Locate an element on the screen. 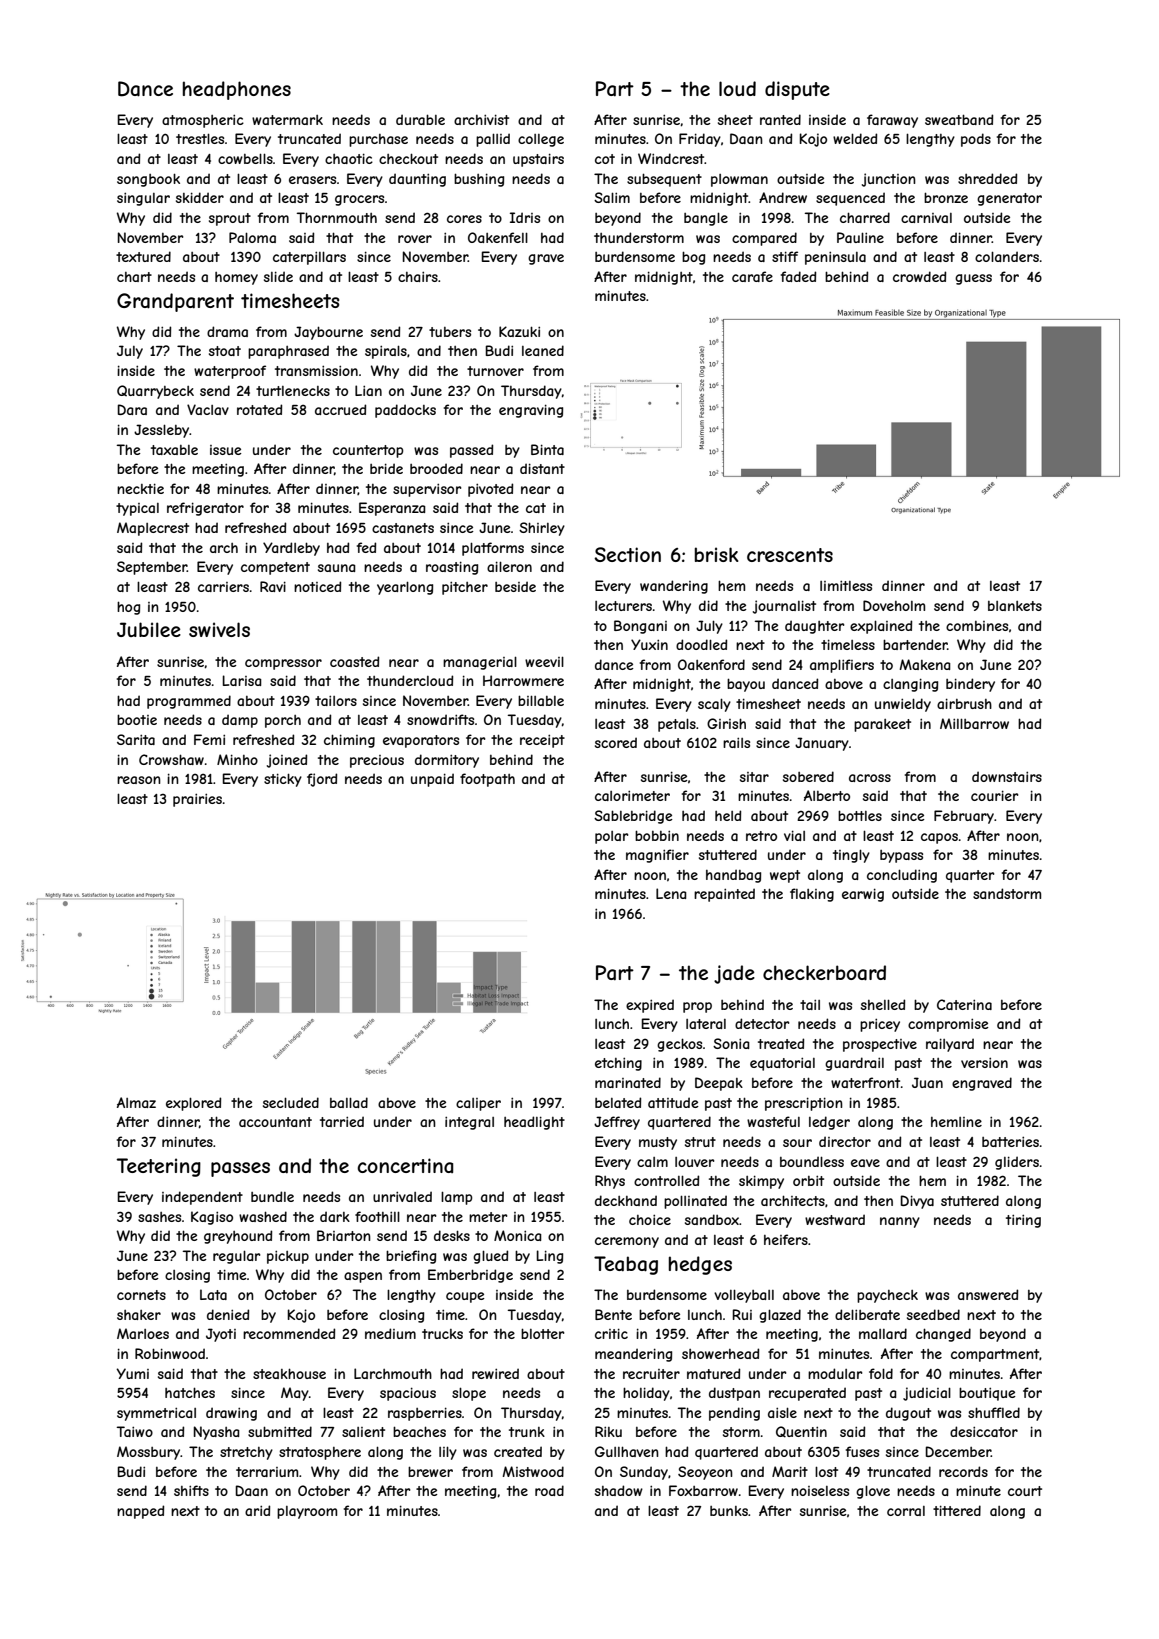 This screenshot has width=1159, height=1639. Teetering is located at coordinates (159, 1167).
